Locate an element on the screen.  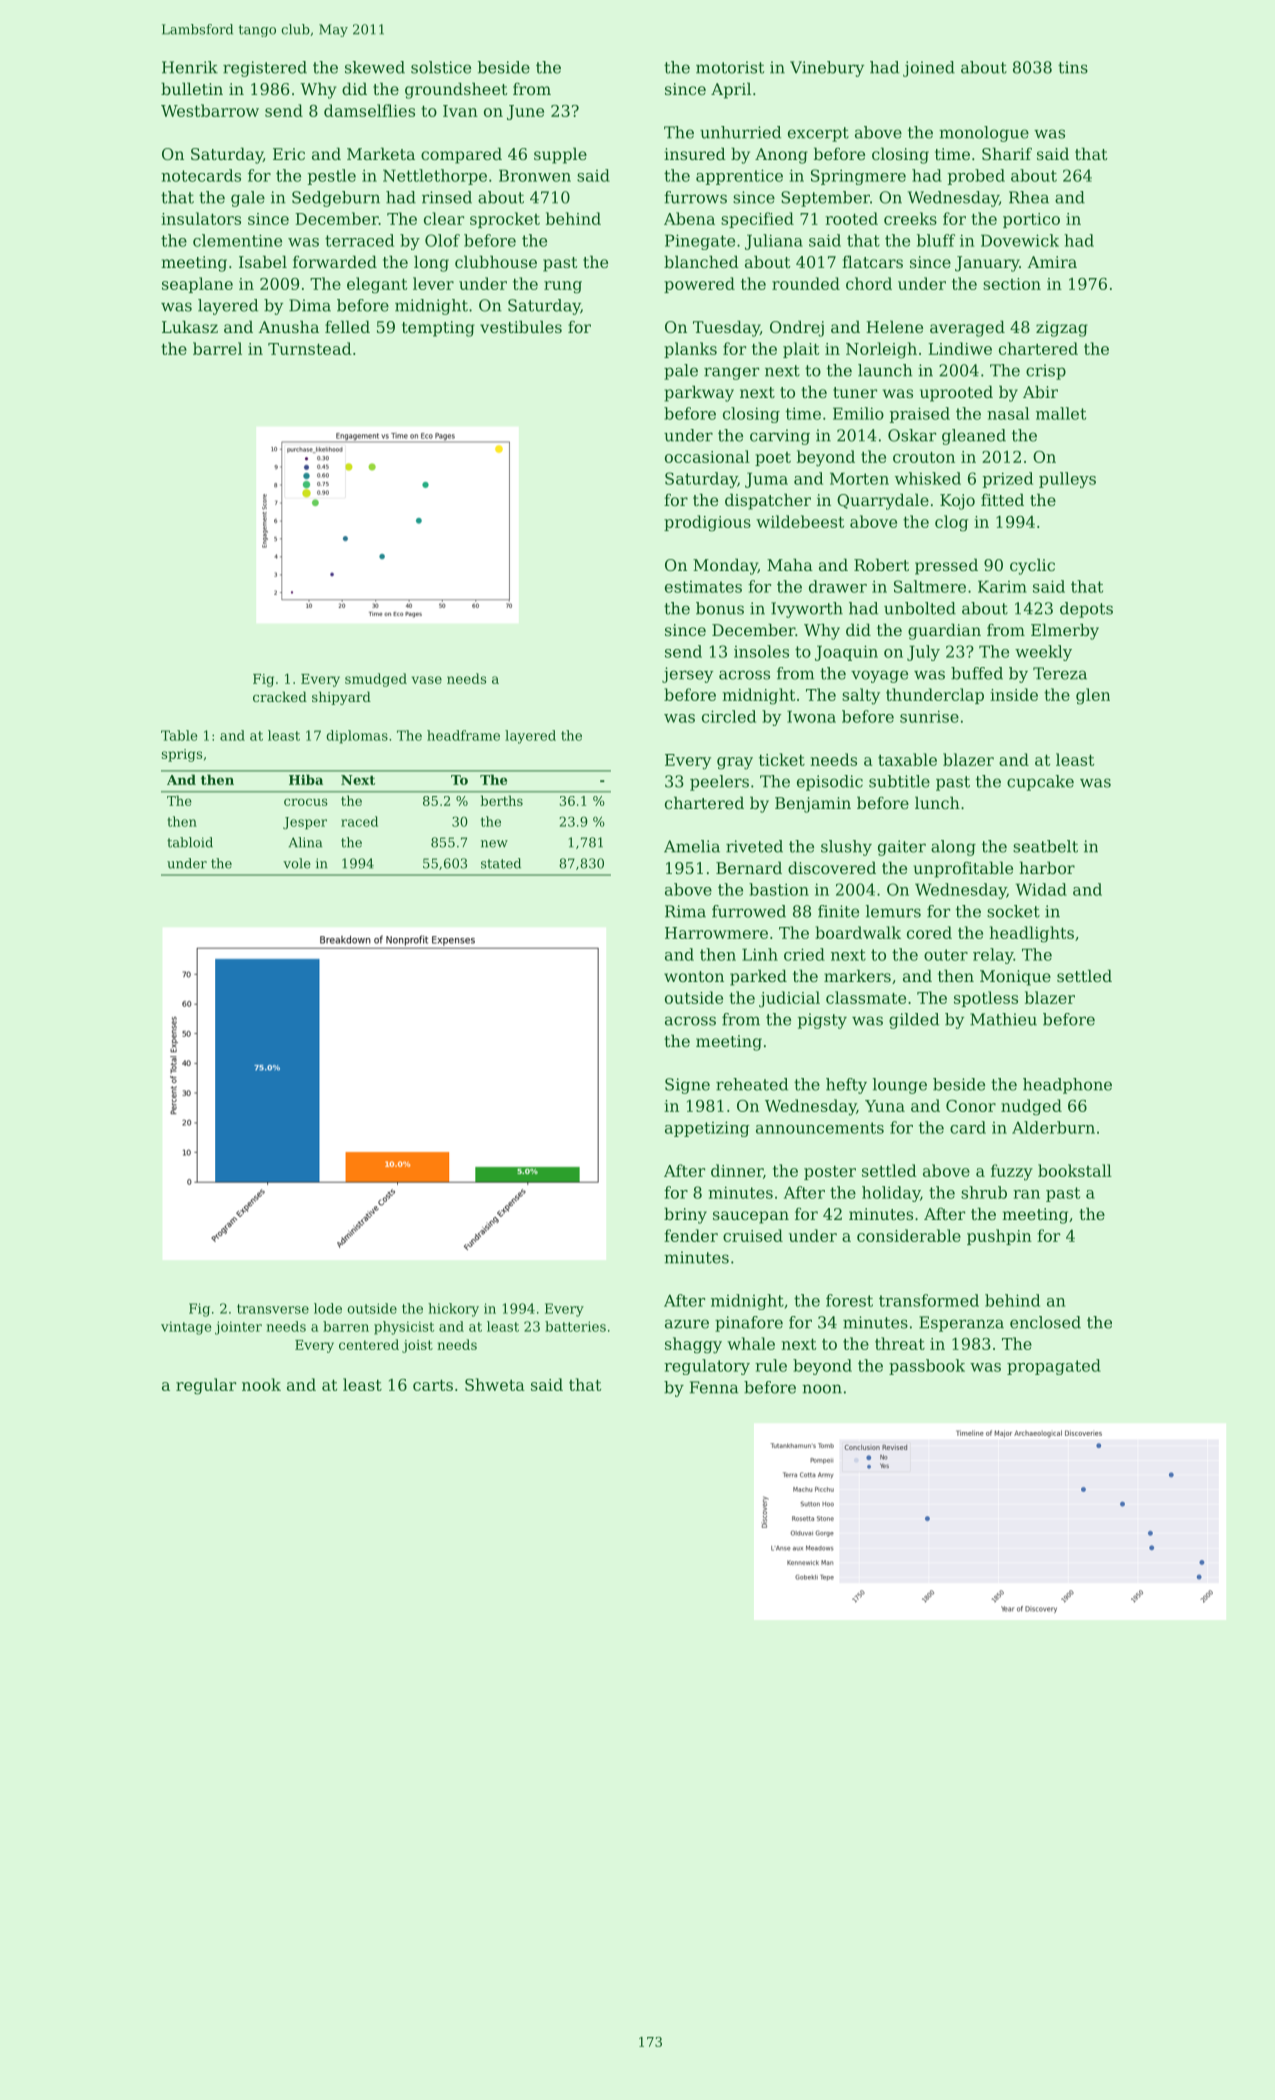
pressed is located at coordinates (946, 566).
